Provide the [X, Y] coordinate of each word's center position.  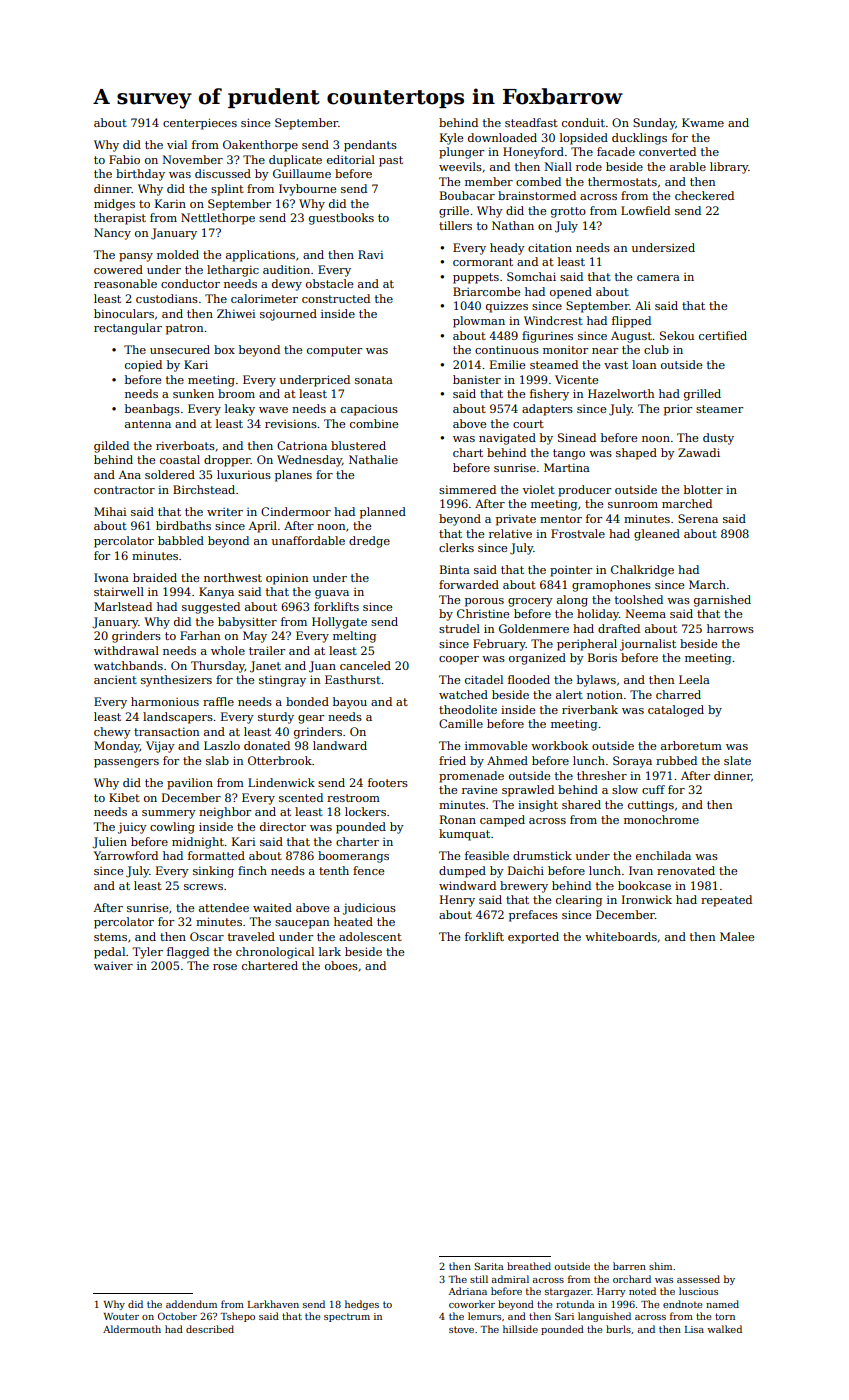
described [210, 1329]
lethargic [233, 271]
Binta [455, 569]
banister [477, 379]
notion [605, 694]
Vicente [576, 379]
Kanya [216, 593]
